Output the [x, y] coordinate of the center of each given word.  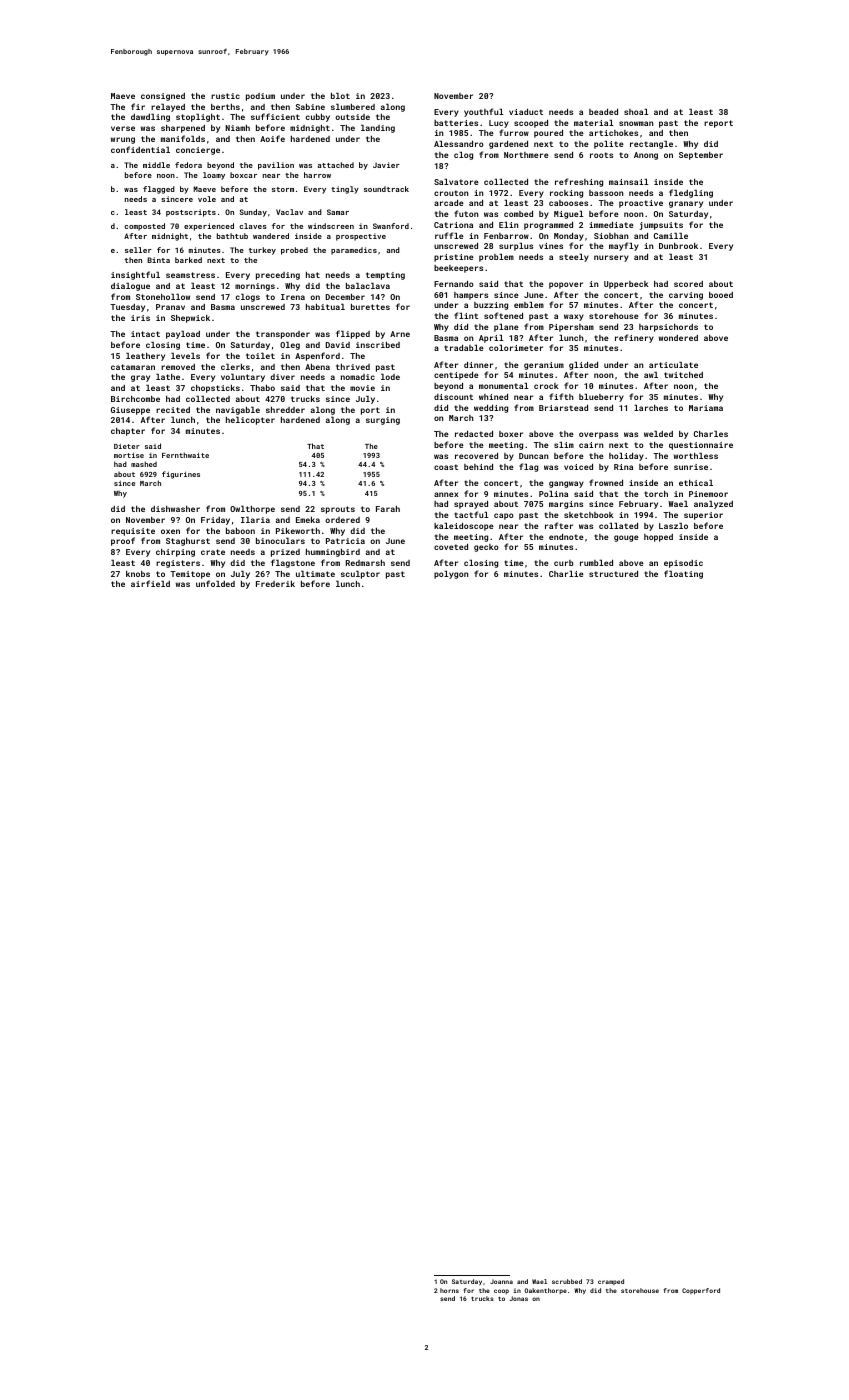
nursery [611, 258]
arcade [449, 203]
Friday [215, 521]
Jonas [519, 1298]
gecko [486, 548]
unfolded [215, 583]
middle [156, 165]
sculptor [360, 575]
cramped [611, 1282]
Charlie [566, 574]
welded [658, 434]
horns [449, 1290]
